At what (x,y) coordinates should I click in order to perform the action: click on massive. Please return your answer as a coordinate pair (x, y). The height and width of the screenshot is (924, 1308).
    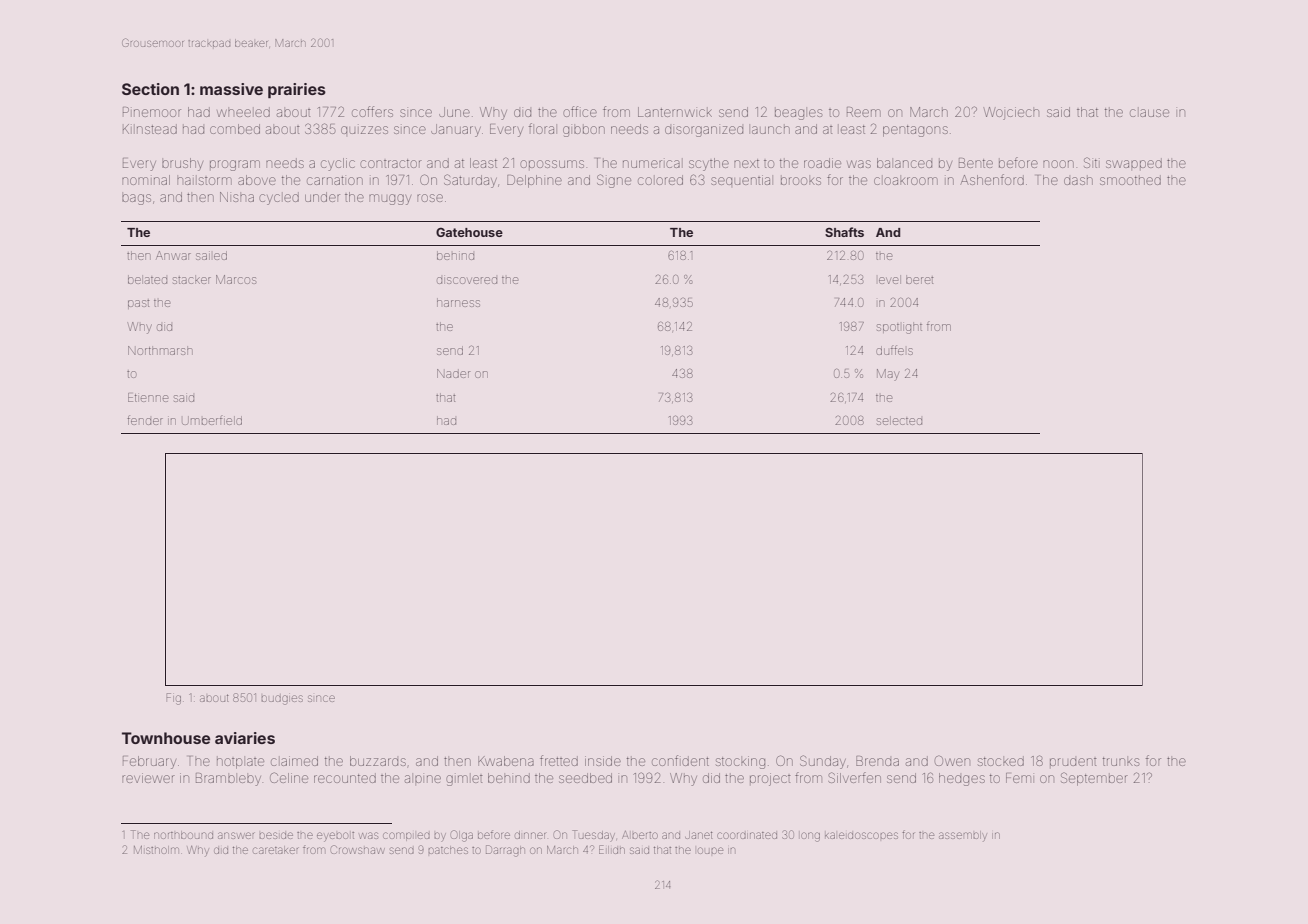
    Looking at the image, I should click on (231, 89).
